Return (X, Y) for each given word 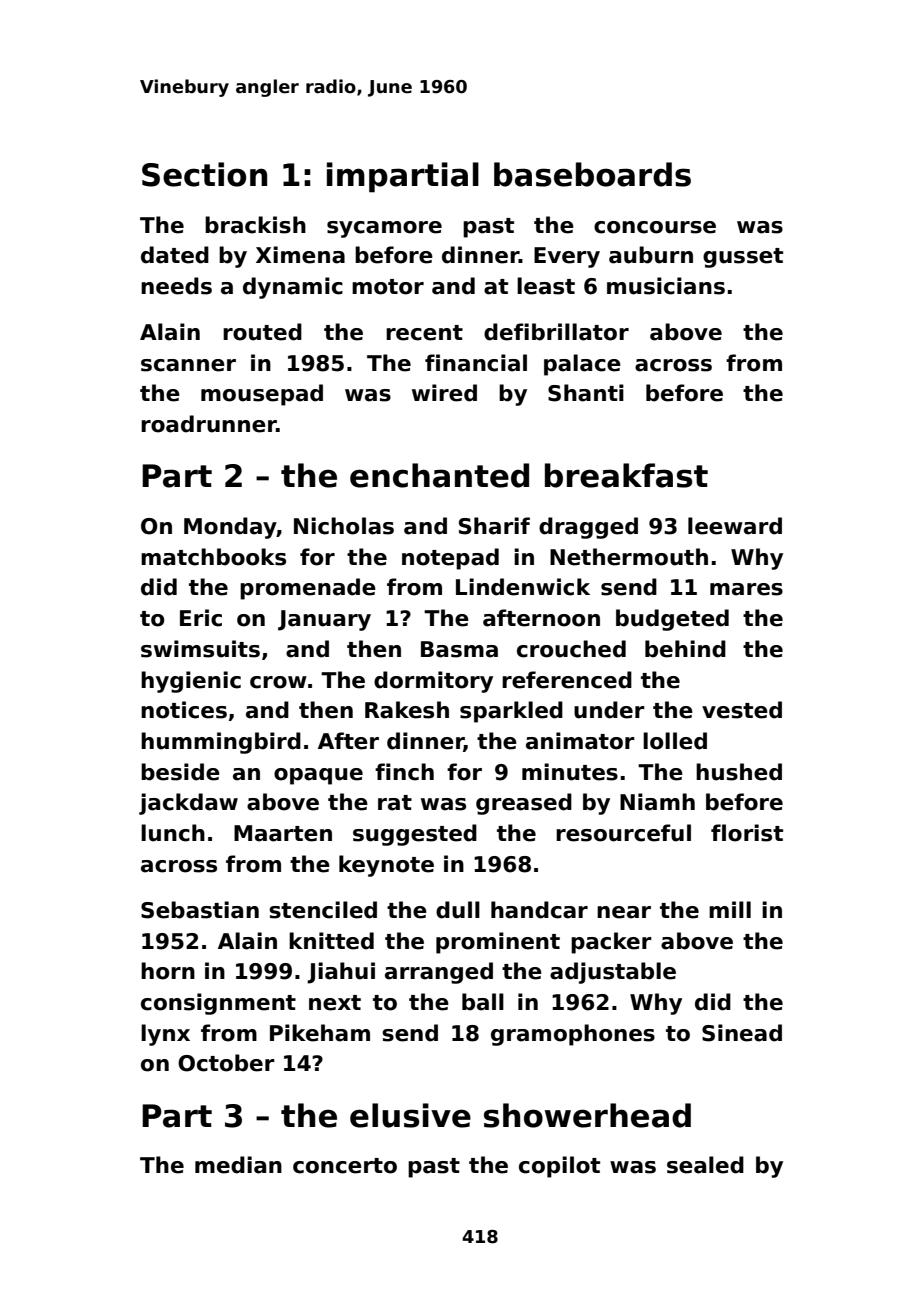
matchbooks (213, 557)
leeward (735, 526)
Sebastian (200, 910)
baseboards (592, 174)
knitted (331, 941)
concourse (655, 227)
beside (180, 772)
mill (730, 909)
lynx (165, 1035)
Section (204, 174)
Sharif (494, 526)
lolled (675, 741)
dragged (588, 528)
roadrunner (209, 424)
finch (404, 772)
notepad (450, 559)
